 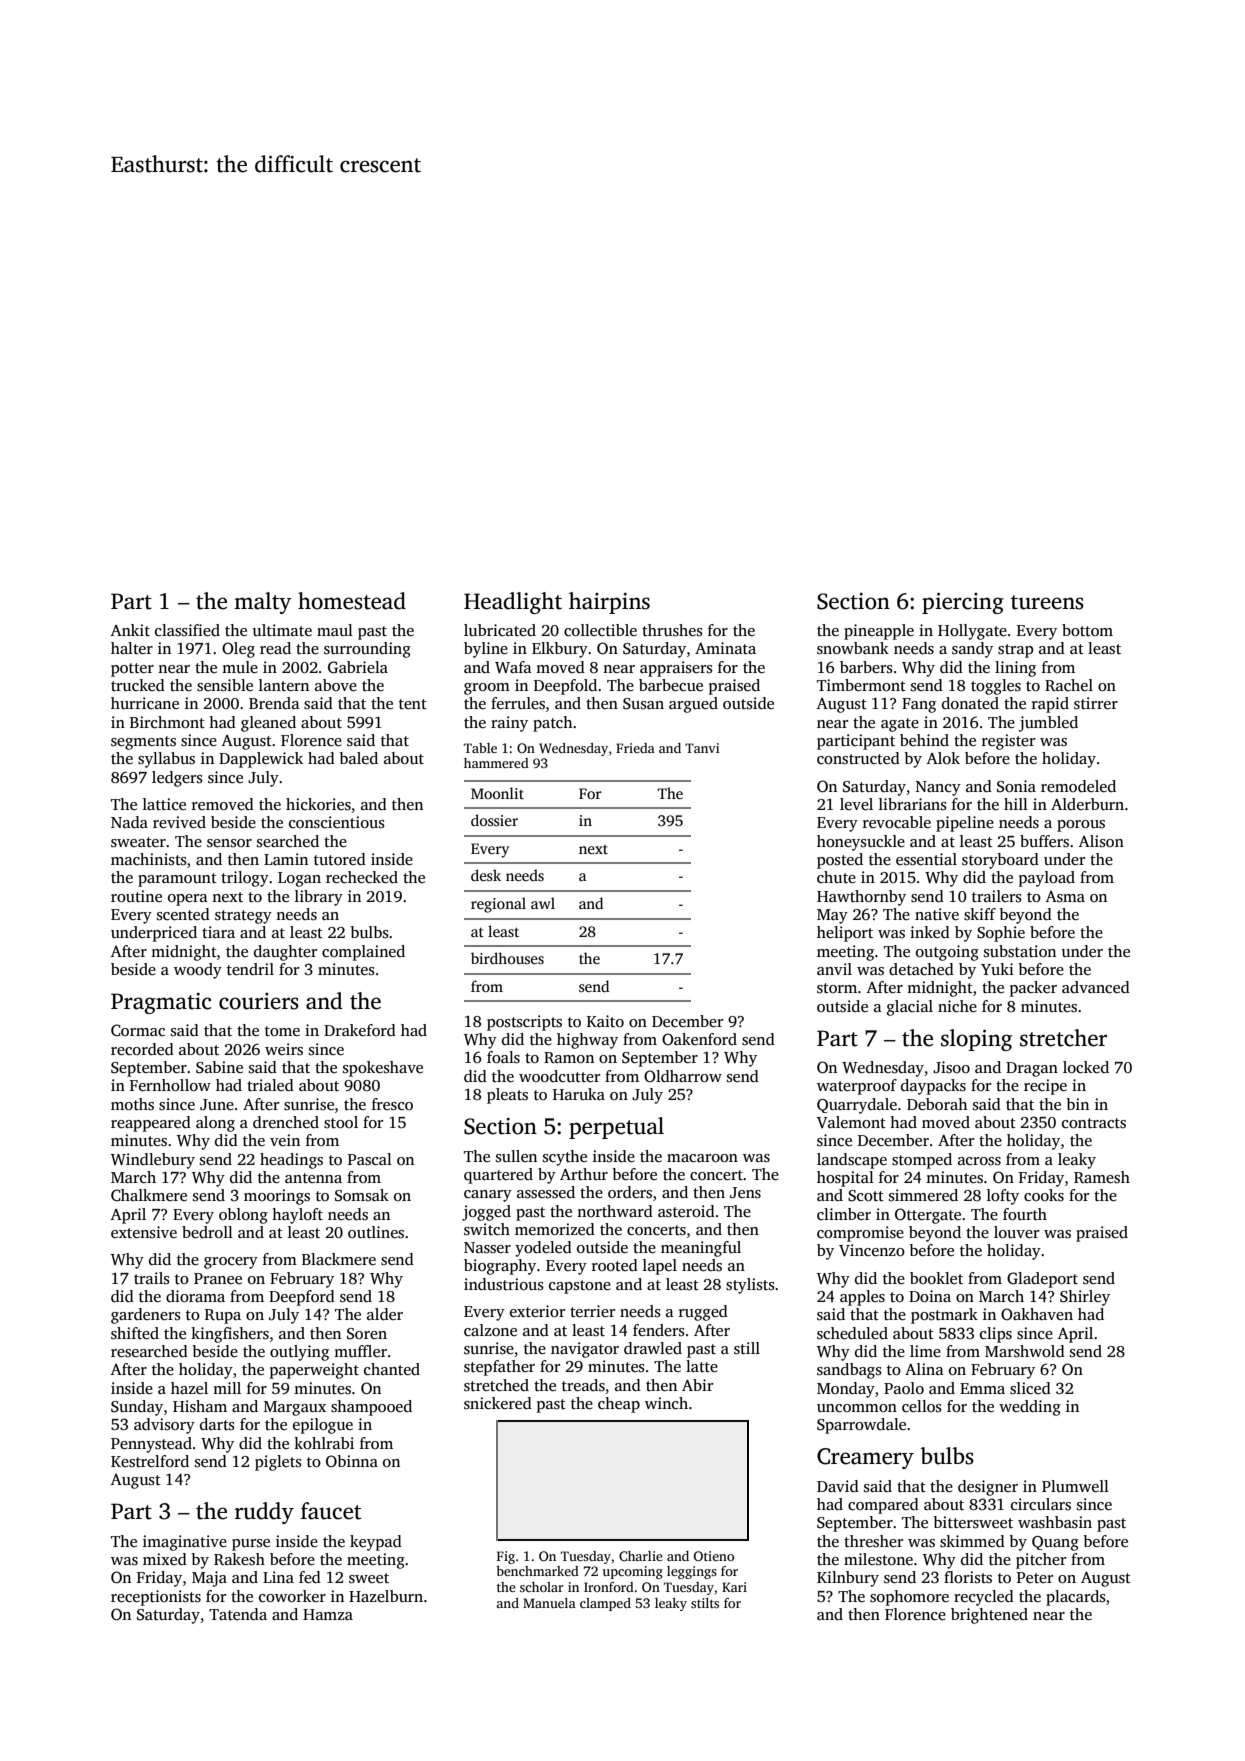 I want to click on remodeled, so click(x=1078, y=786).
